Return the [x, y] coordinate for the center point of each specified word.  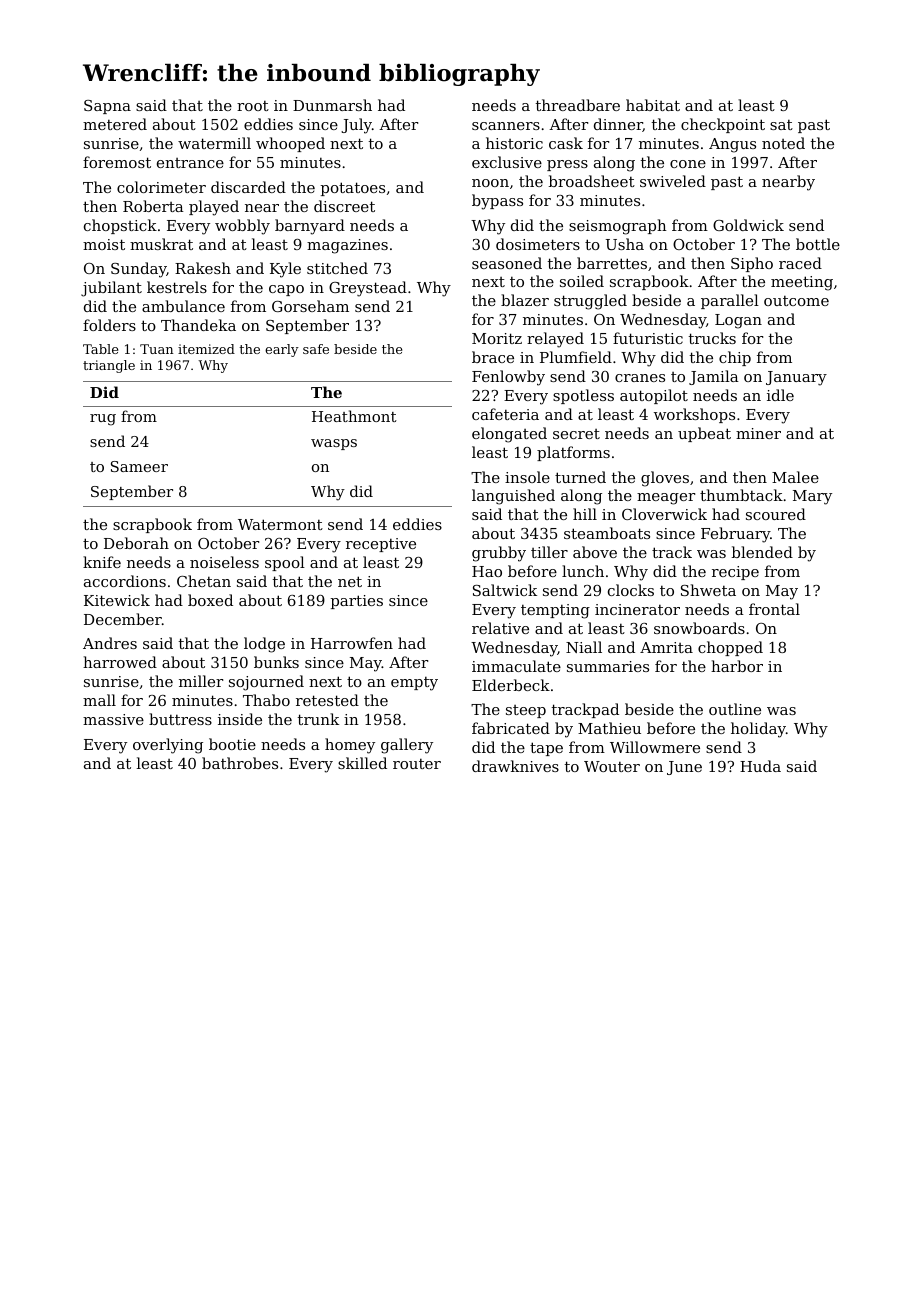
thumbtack [741, 495]
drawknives [515, 766]
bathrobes [240, 763]
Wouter [612, 766]
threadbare [578, 105]
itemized [206, 349]
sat [781, 124]
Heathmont [354, 416]
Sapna [107, 107]
